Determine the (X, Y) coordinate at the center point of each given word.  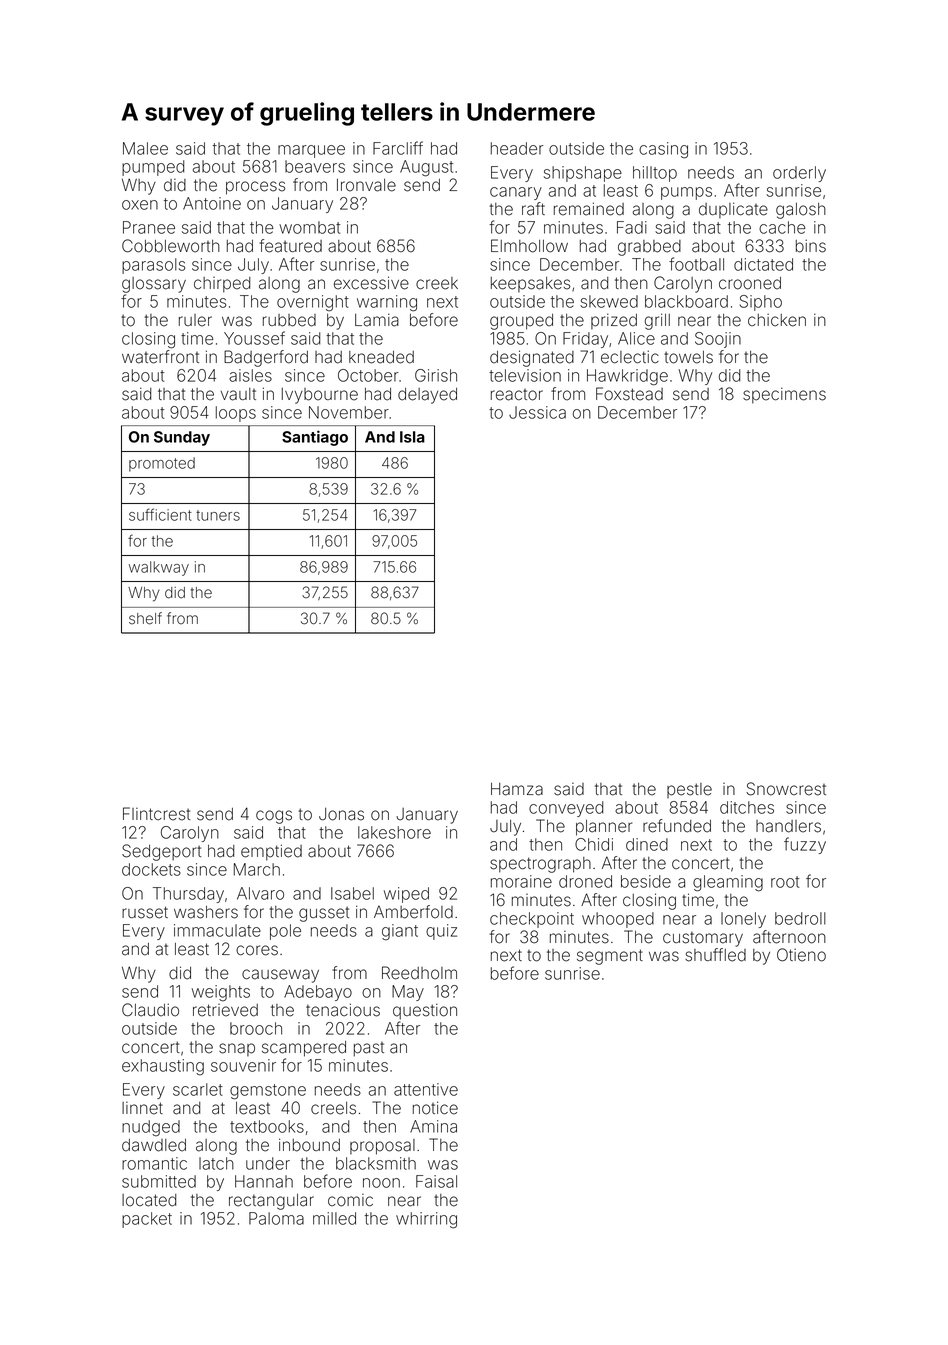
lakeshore (394, 832)
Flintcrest (156, 814)
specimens (784, 395)
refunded (677, 826)
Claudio (150, 1010)
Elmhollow (529, 246)
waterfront (160, 357)
